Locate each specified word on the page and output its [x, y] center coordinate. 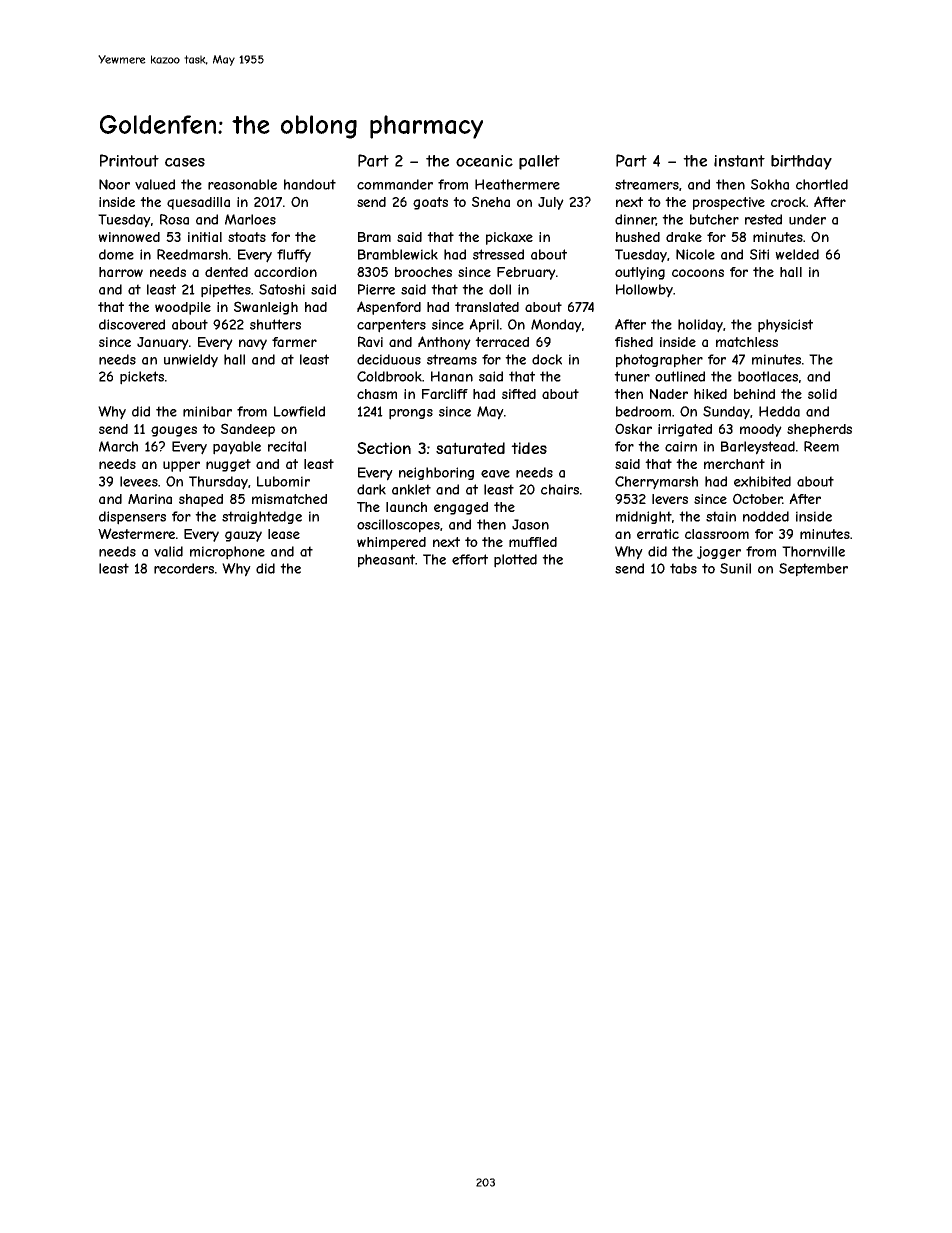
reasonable [242, 184]
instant [739, 161]
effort [470, 559]
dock [547, 359]
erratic [658, 534]
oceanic [484, 161]
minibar [207, 411]
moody [761, 430]
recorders [184, 568]
